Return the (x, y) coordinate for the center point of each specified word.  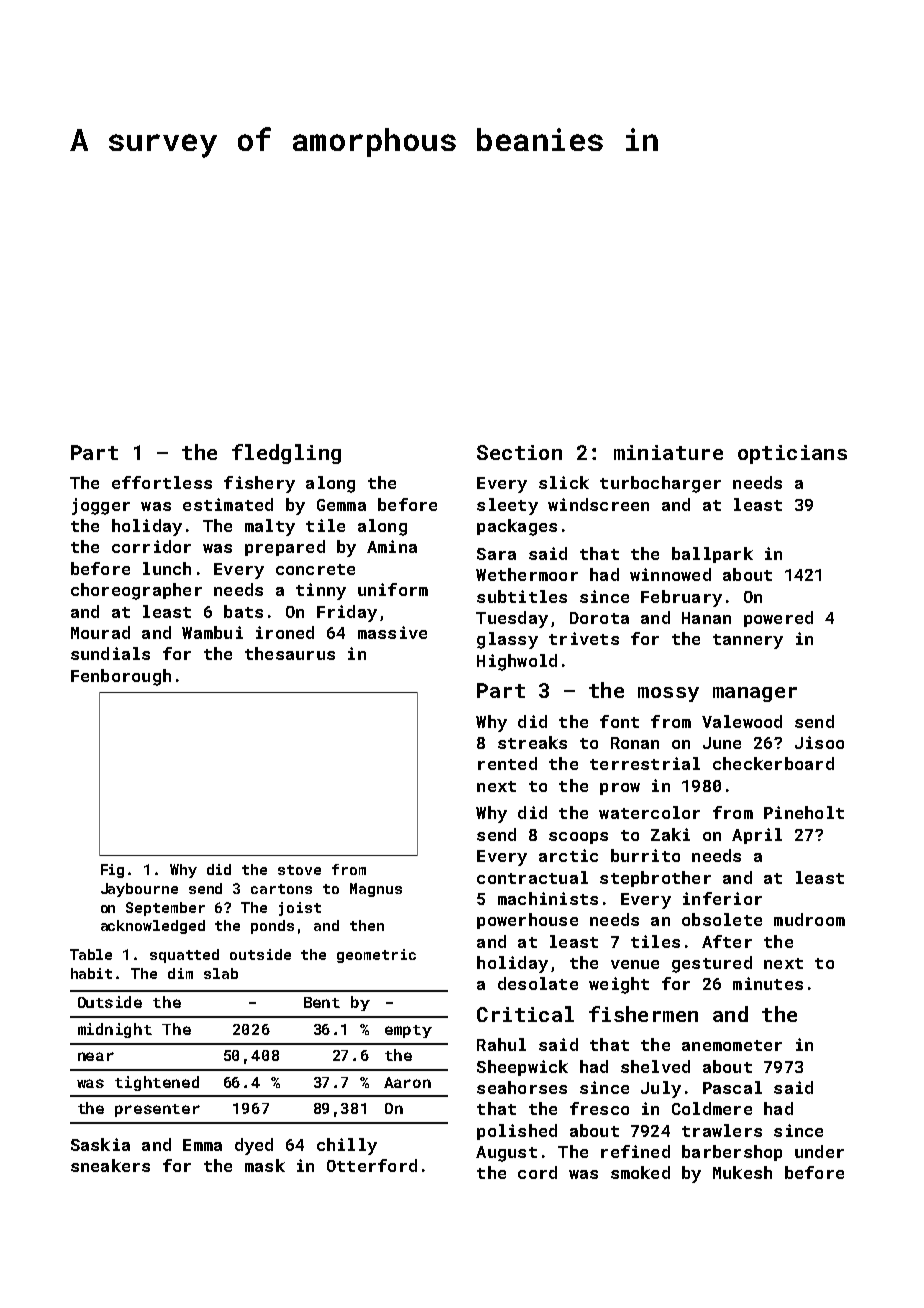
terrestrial (645, 763)
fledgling (286, 454)
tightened (157, 1083)
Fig (112, 871)
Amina (392, 546)
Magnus (376, 890)
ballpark (712, 555)
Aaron (407, 1082)
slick (564, 482)
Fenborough (121, 677)
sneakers (110, 1165)
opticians (792, 454)
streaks (532, 742)
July (661, 1089)
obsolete (722, 919)
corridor (151, 546)
